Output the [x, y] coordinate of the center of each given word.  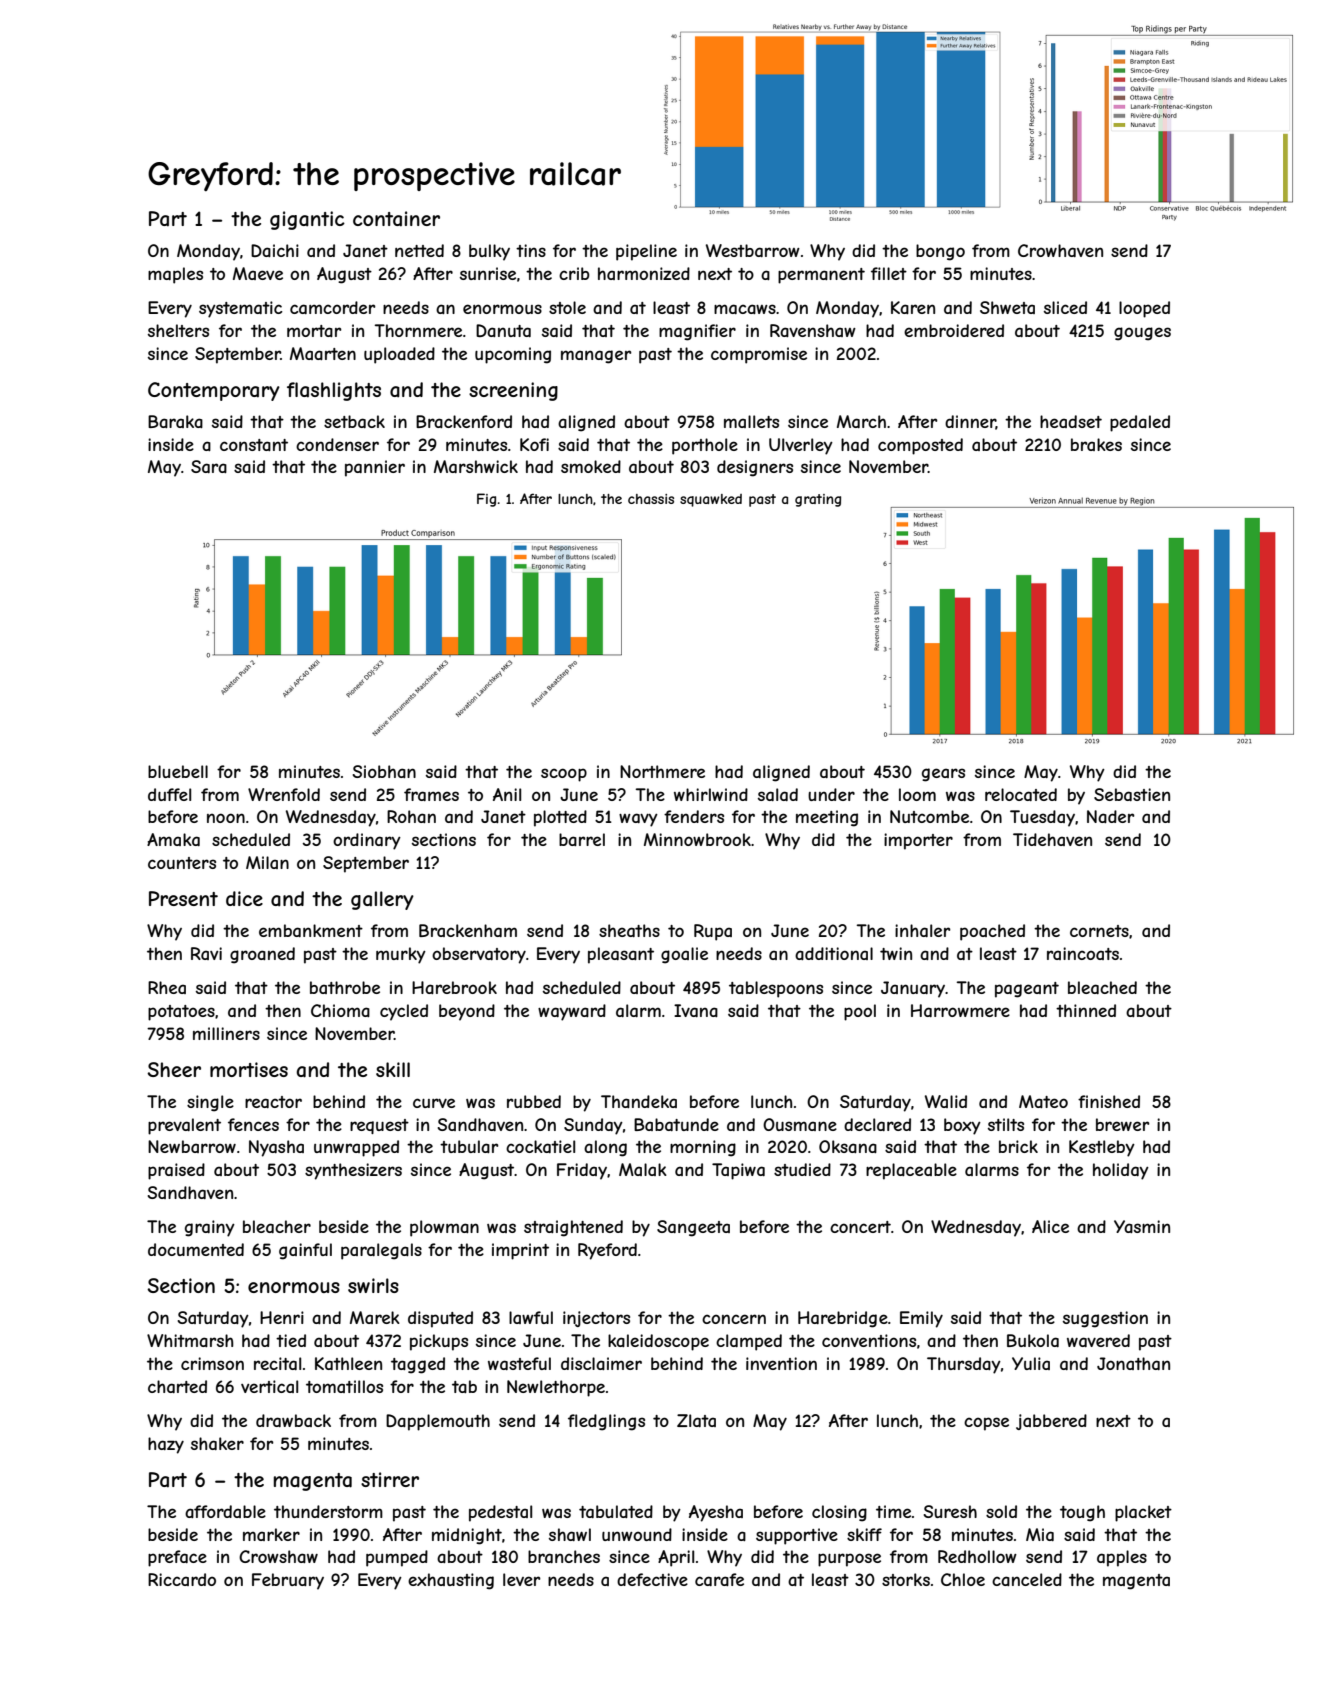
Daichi [275, 250]
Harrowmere [960, 1010]
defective [652, 1579]
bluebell [178, 771]
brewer [1123, 1124]
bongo [940, 252]
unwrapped [356, 1148]
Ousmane [800, 1124]
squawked [711, 500]
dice [244, 898]
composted [920, 446]
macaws [745, 309]
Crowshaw [278, 1556]
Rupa [713, 932]
